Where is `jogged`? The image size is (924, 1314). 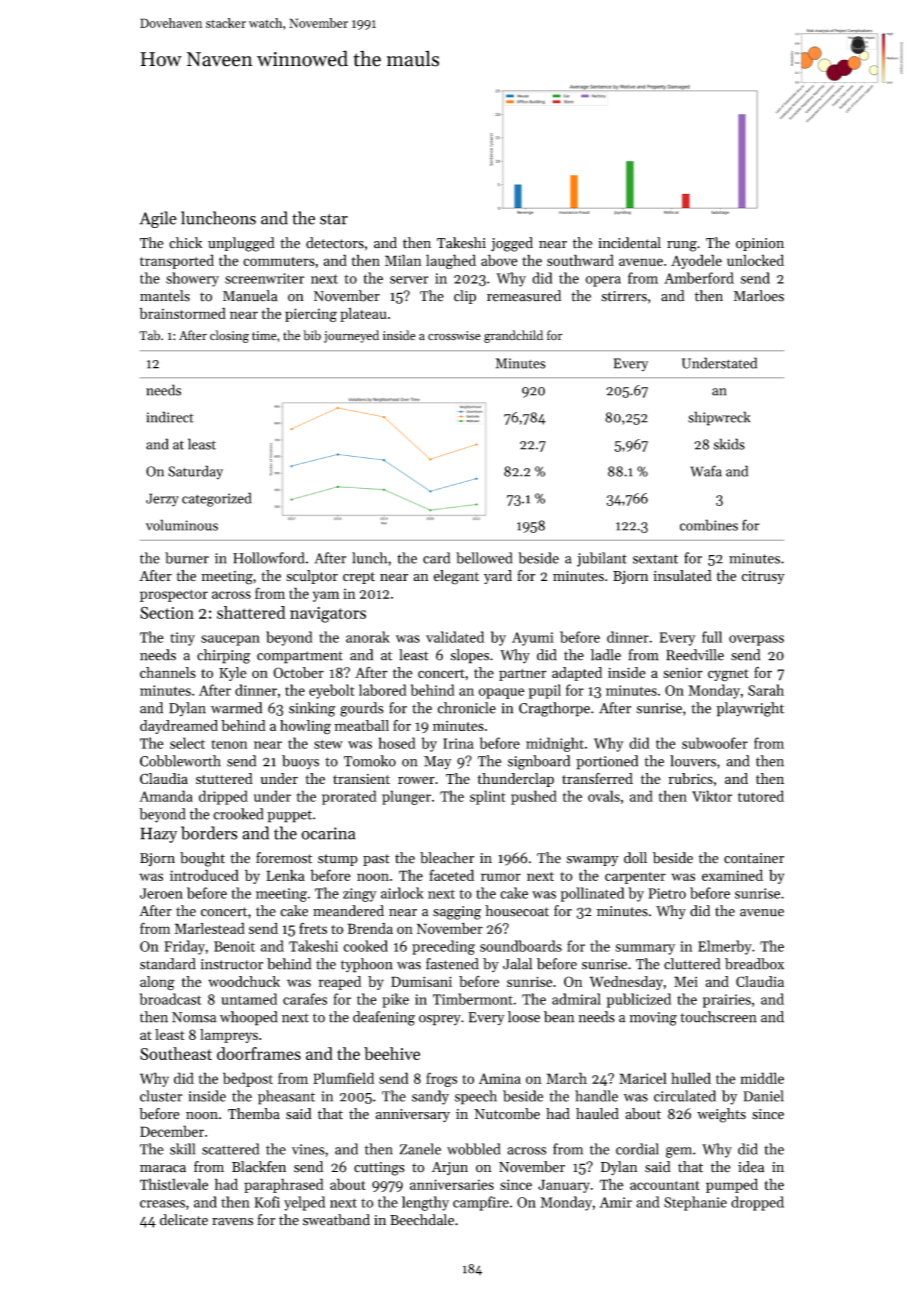
jogged is located at coordinates (512, 244).
